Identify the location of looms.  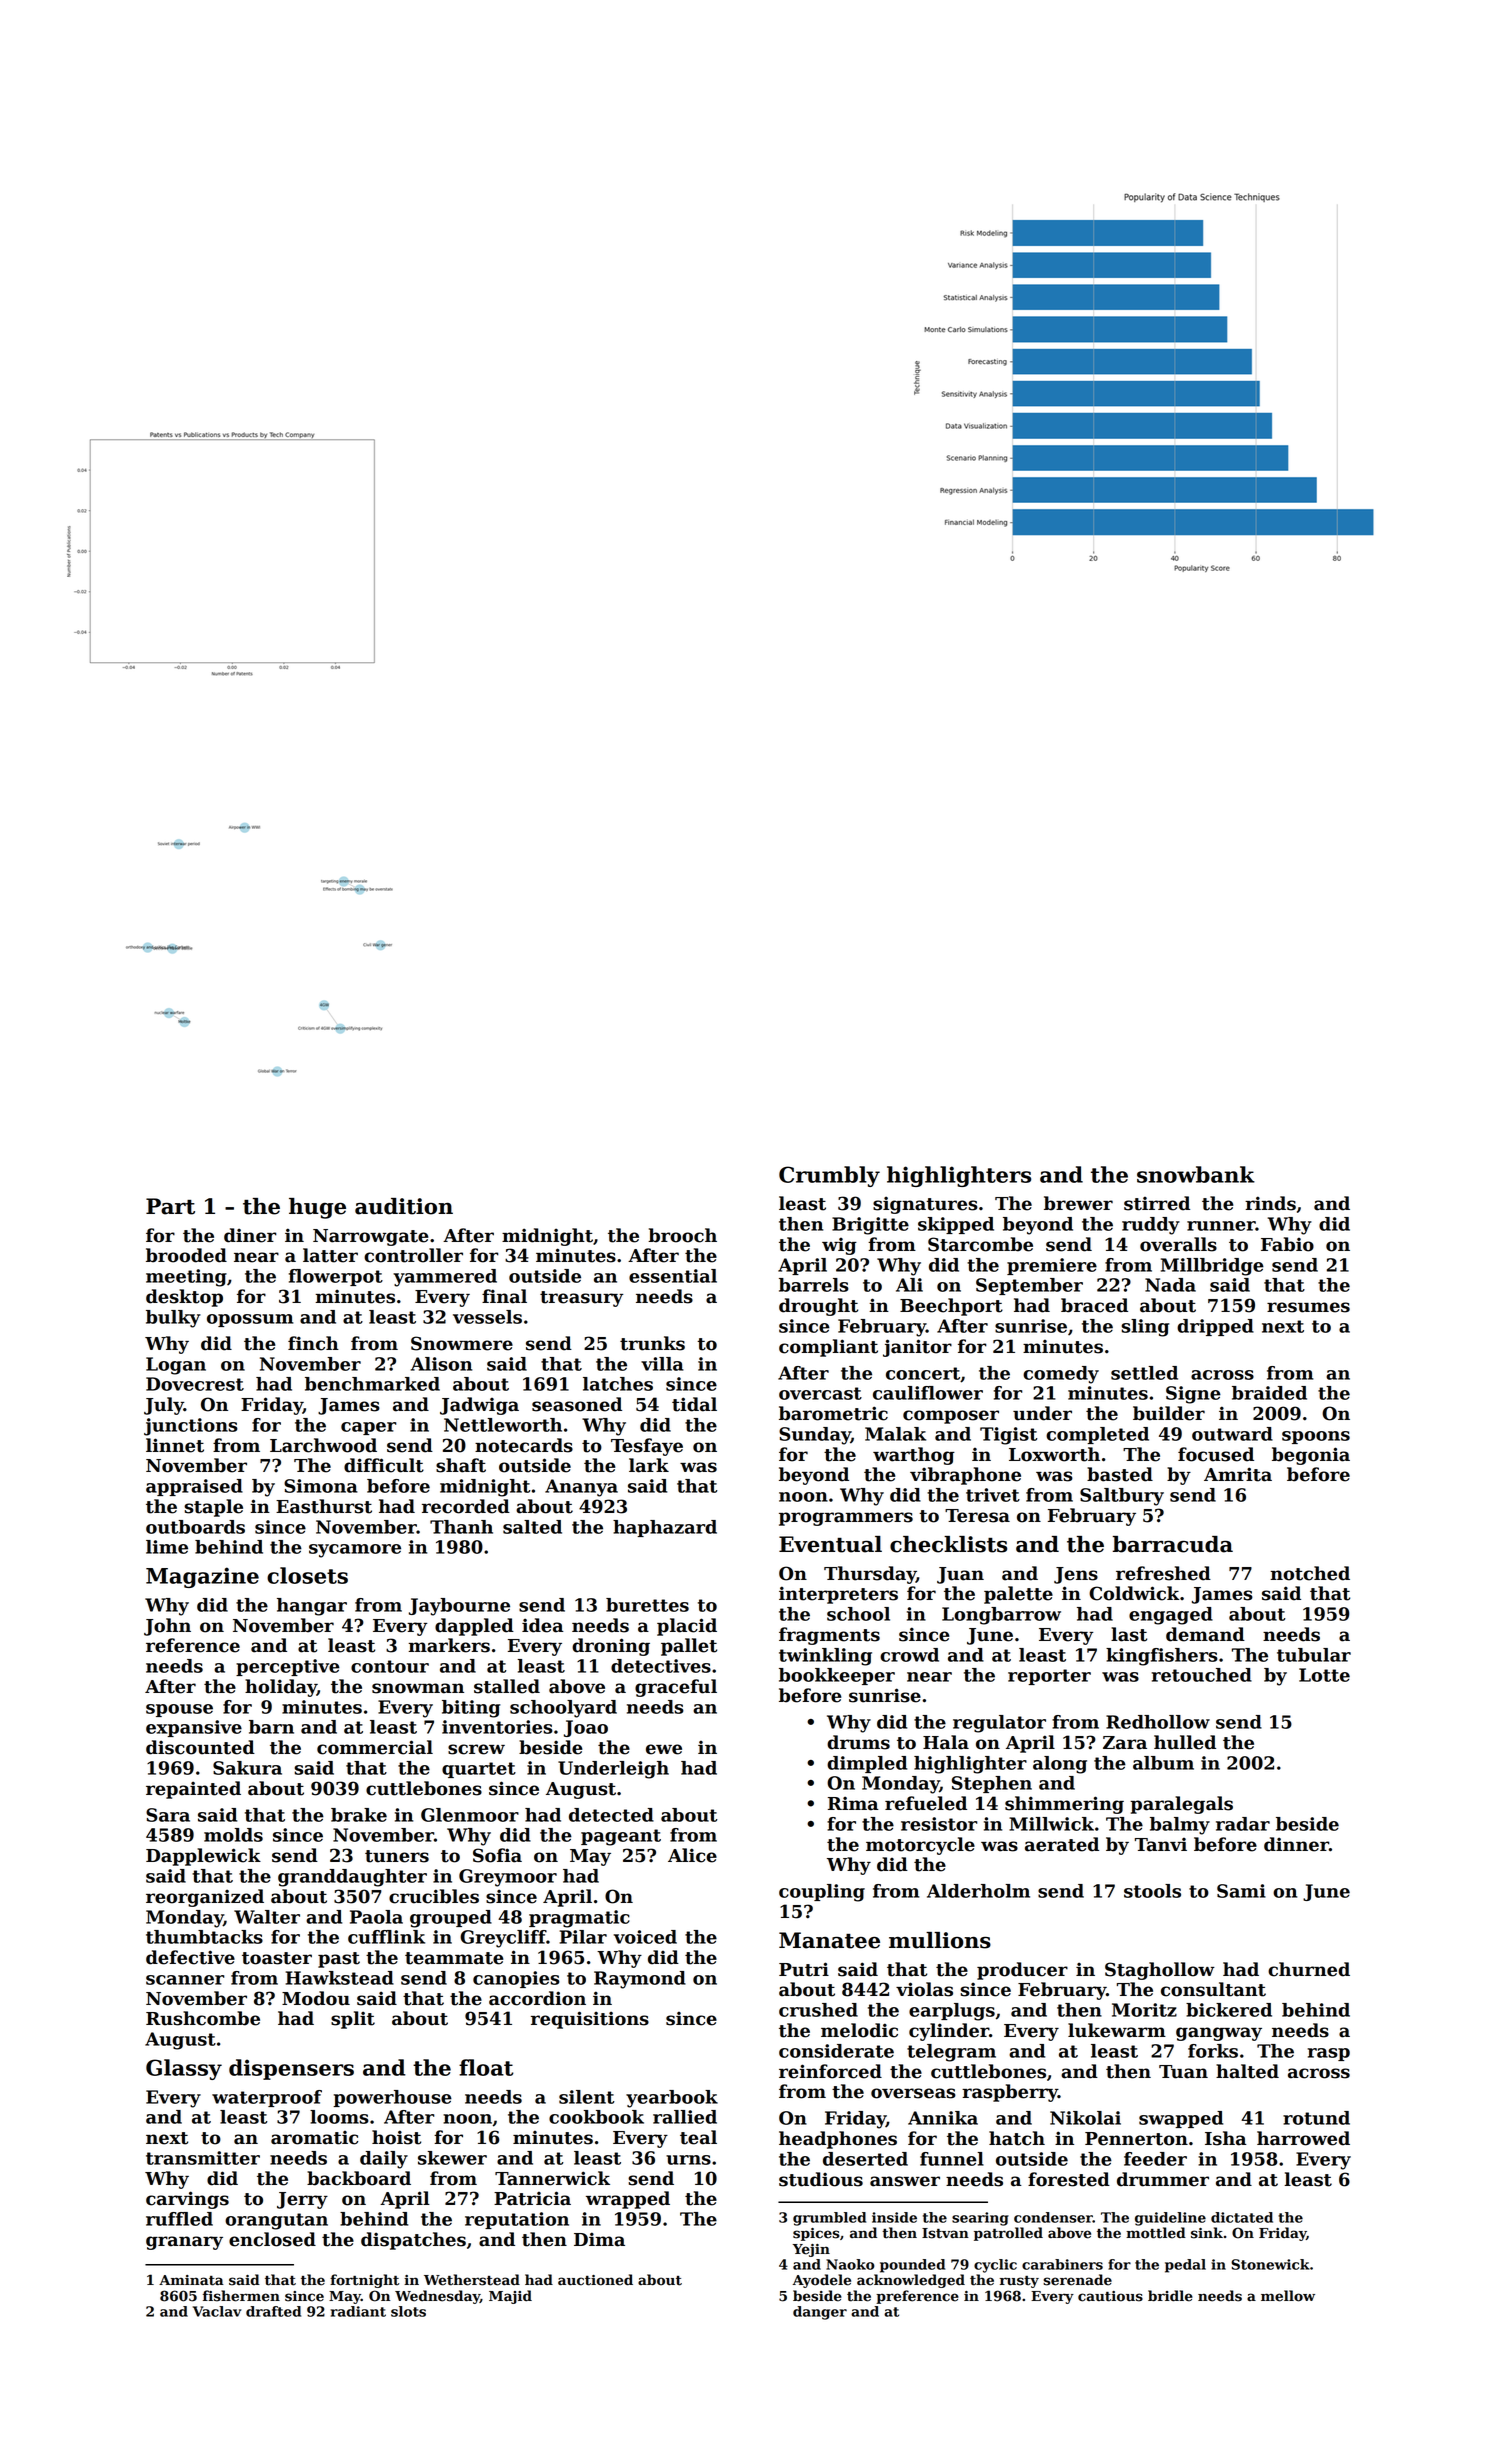
(339, 2117).
